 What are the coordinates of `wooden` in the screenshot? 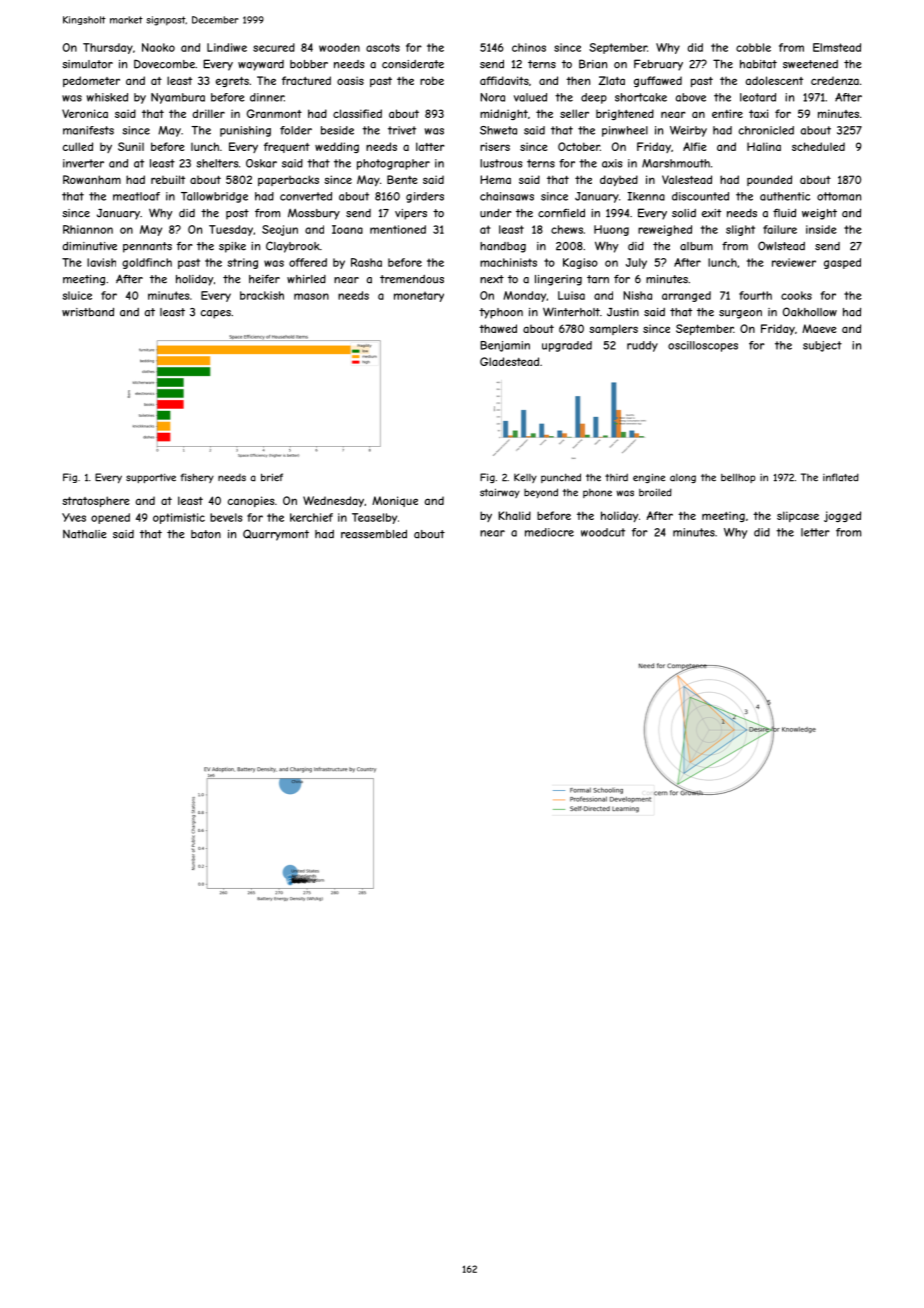 It's located at (339, 47).
